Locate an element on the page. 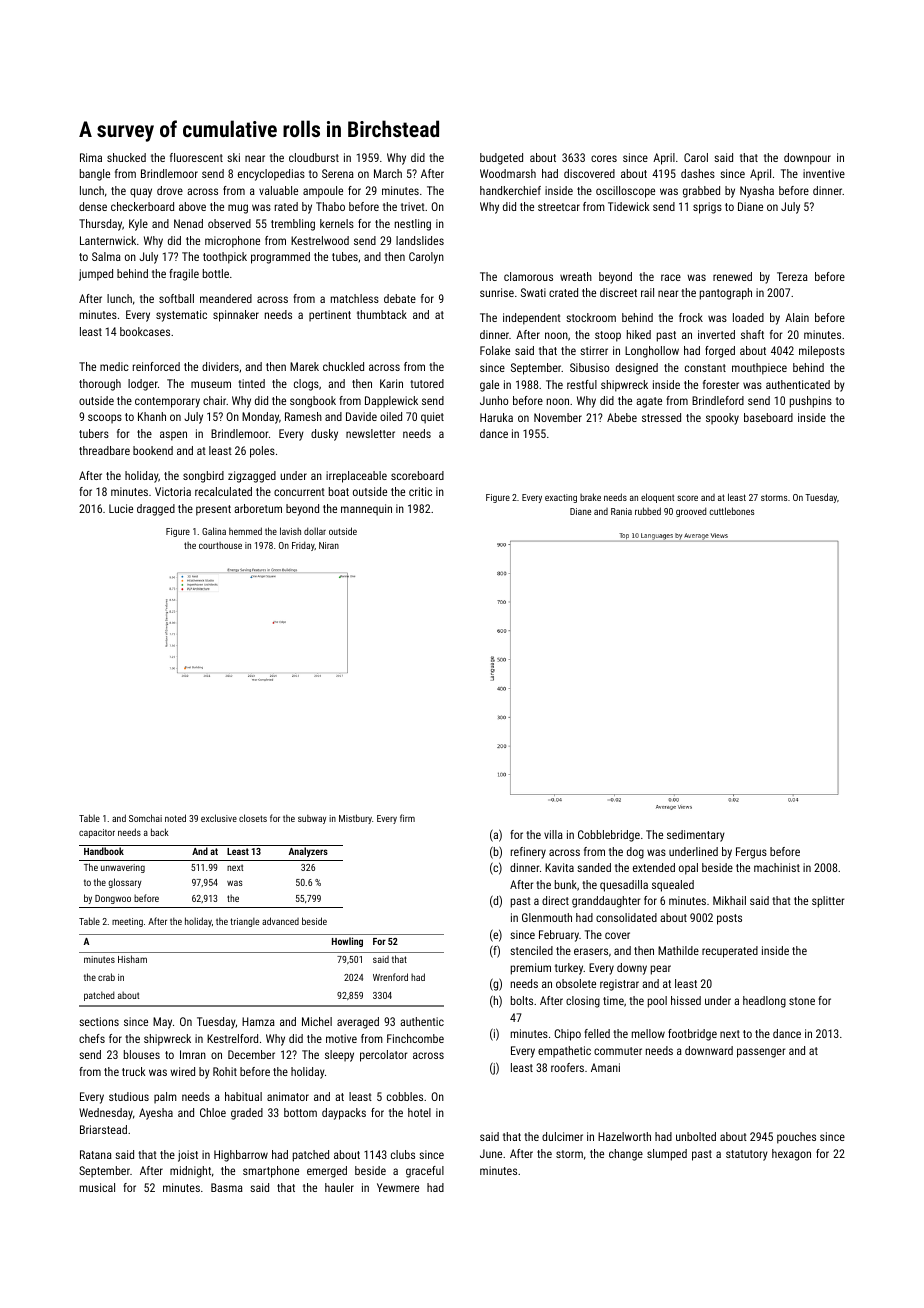 The width and height of the image is (924, 1308). Ramesh is located at coordinates (303, 416).
